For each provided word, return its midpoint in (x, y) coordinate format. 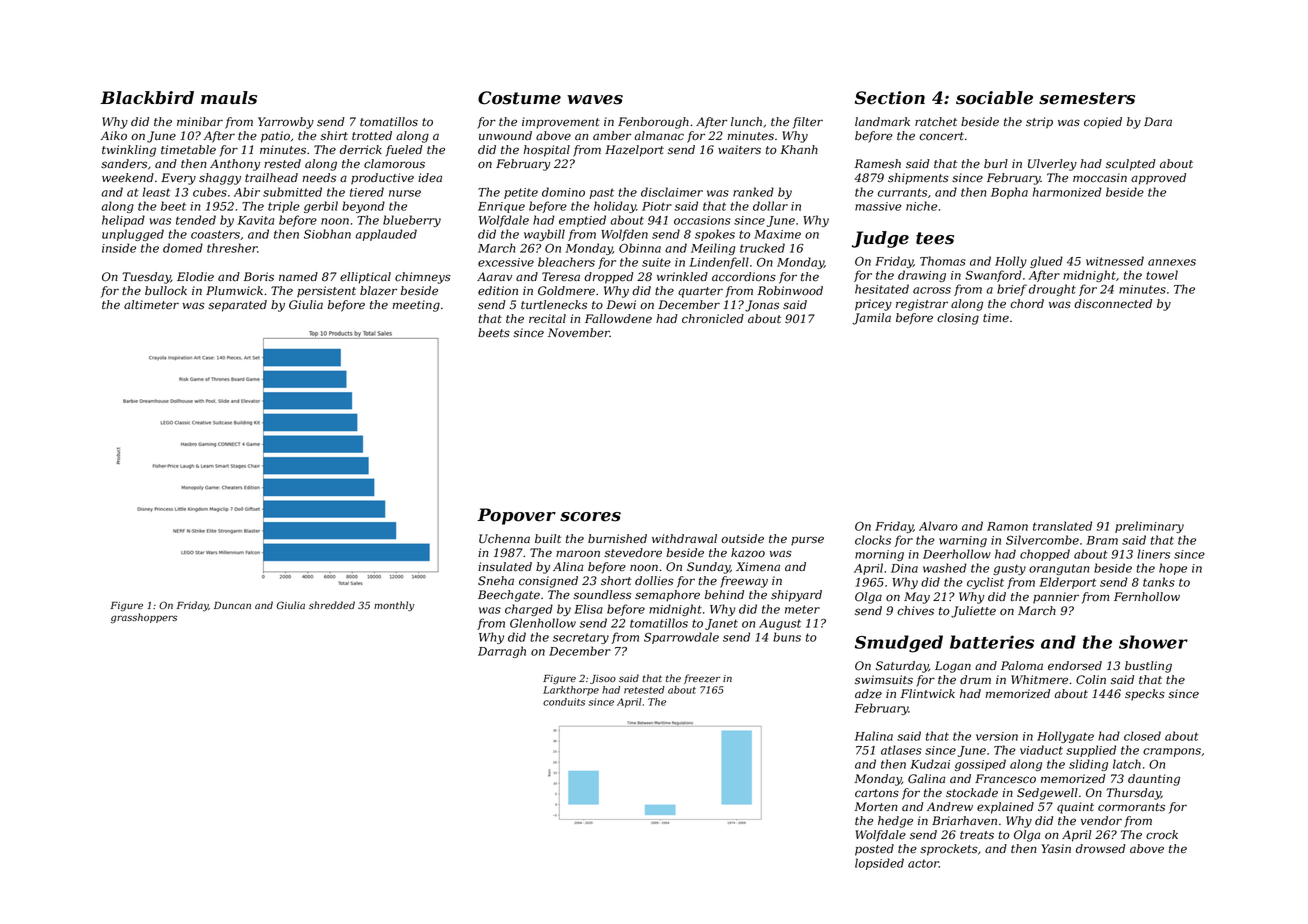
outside (742, 539)
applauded (386, 235)
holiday (615, 207)
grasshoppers (144, 618)
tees (935, 238)
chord (1027, 303)
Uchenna (504, 539)
